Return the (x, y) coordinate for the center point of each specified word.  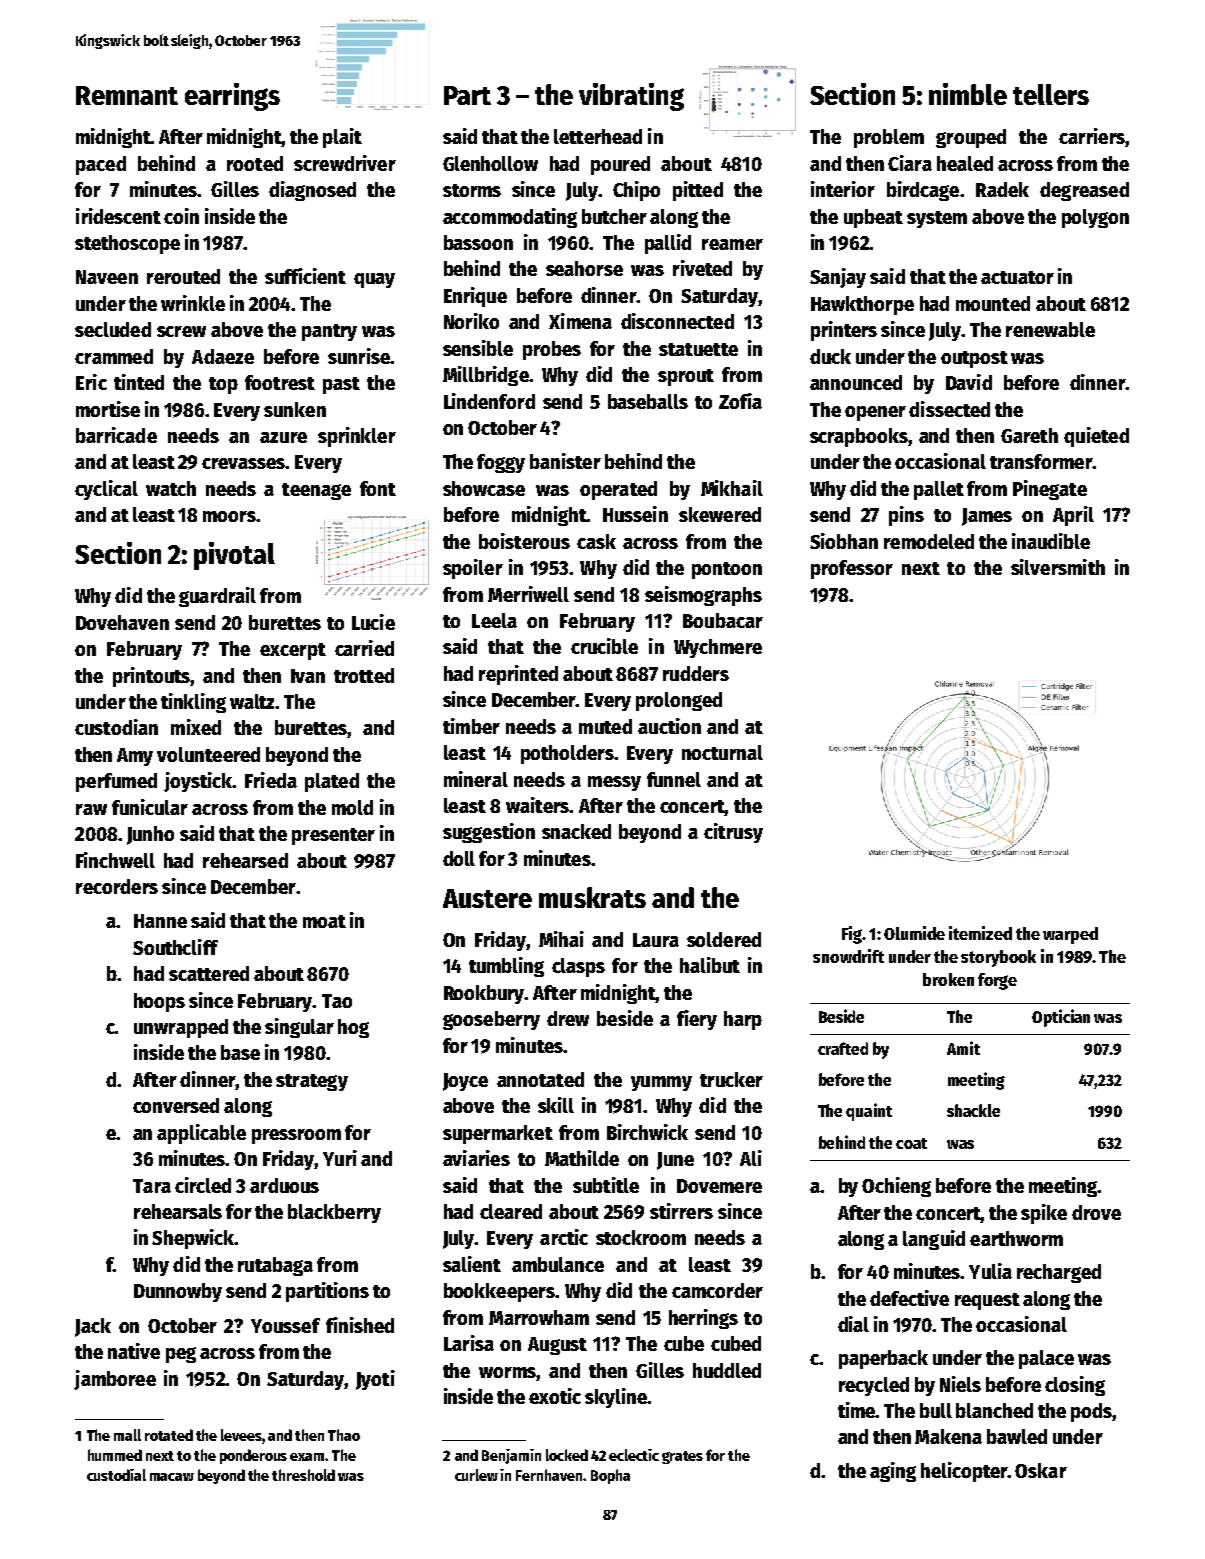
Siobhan (844, 541)
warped (1070, 935)
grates (682, 1457)
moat (324, 921)
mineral (476, 779)
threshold (303, 1475)
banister (565, 461)
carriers (1092, 136)
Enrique (475, 297)
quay (374, 280)
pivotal (234, 556)
